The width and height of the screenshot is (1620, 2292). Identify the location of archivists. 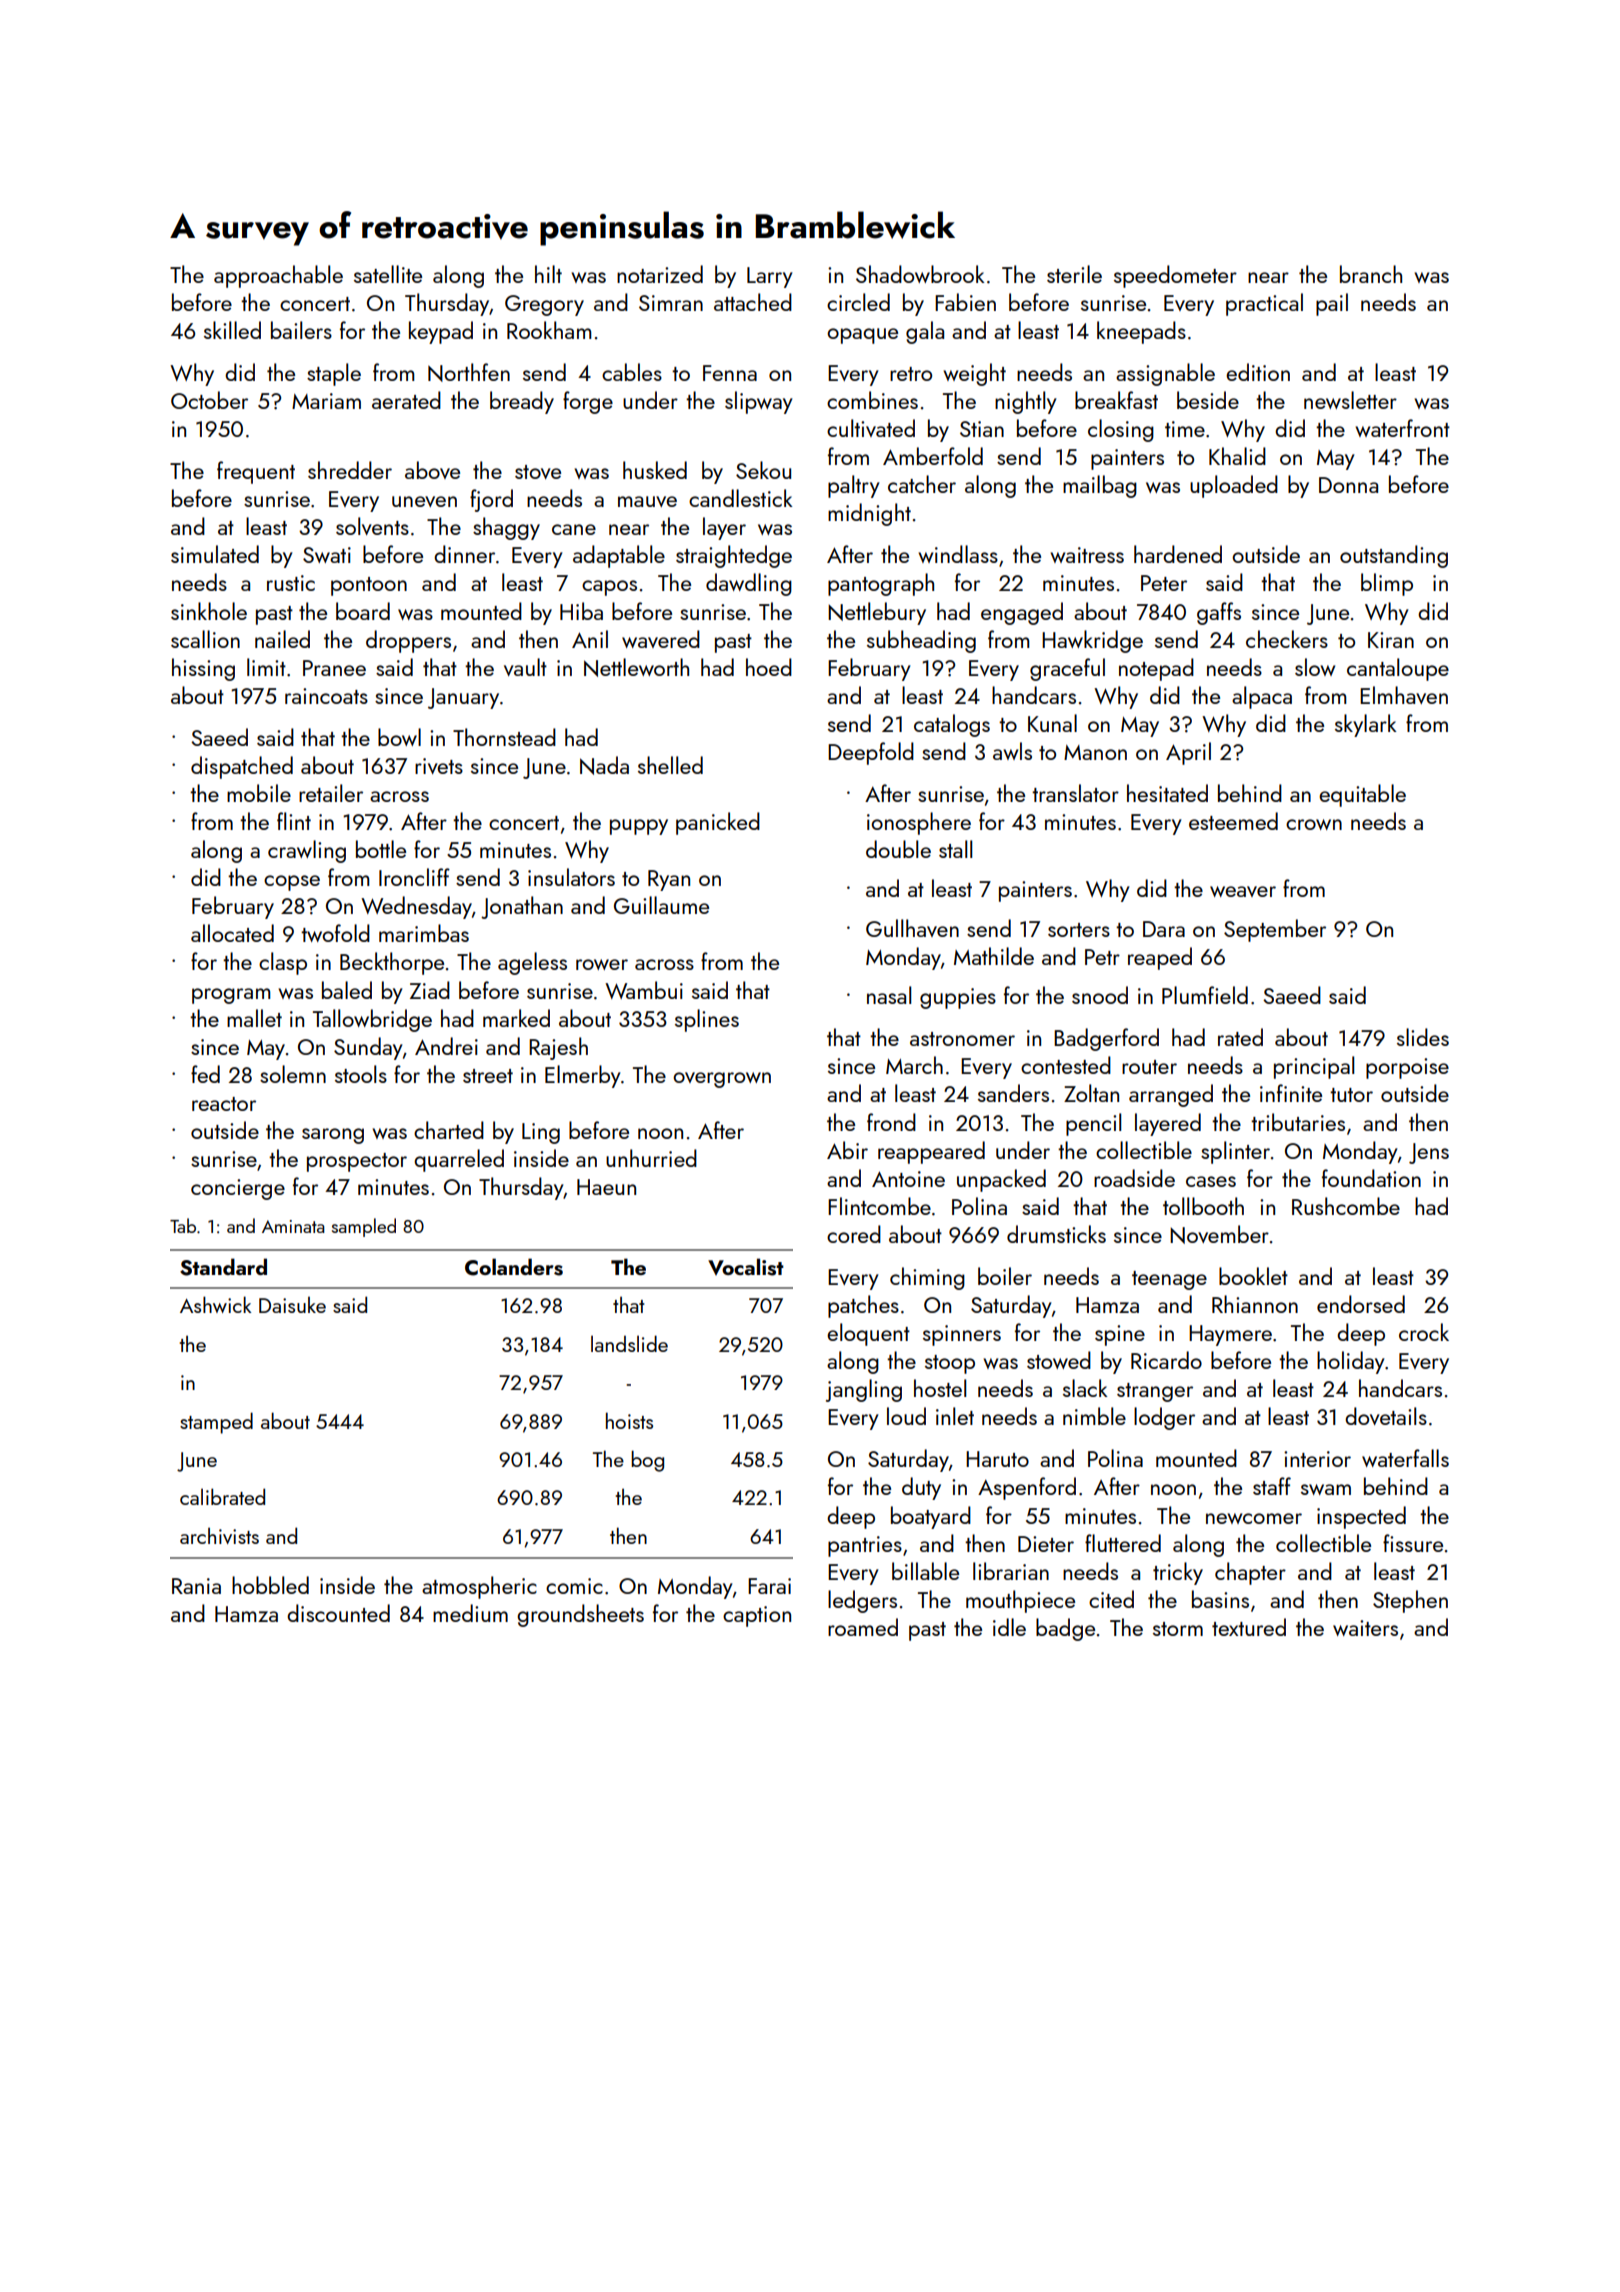
(219, 1536).
